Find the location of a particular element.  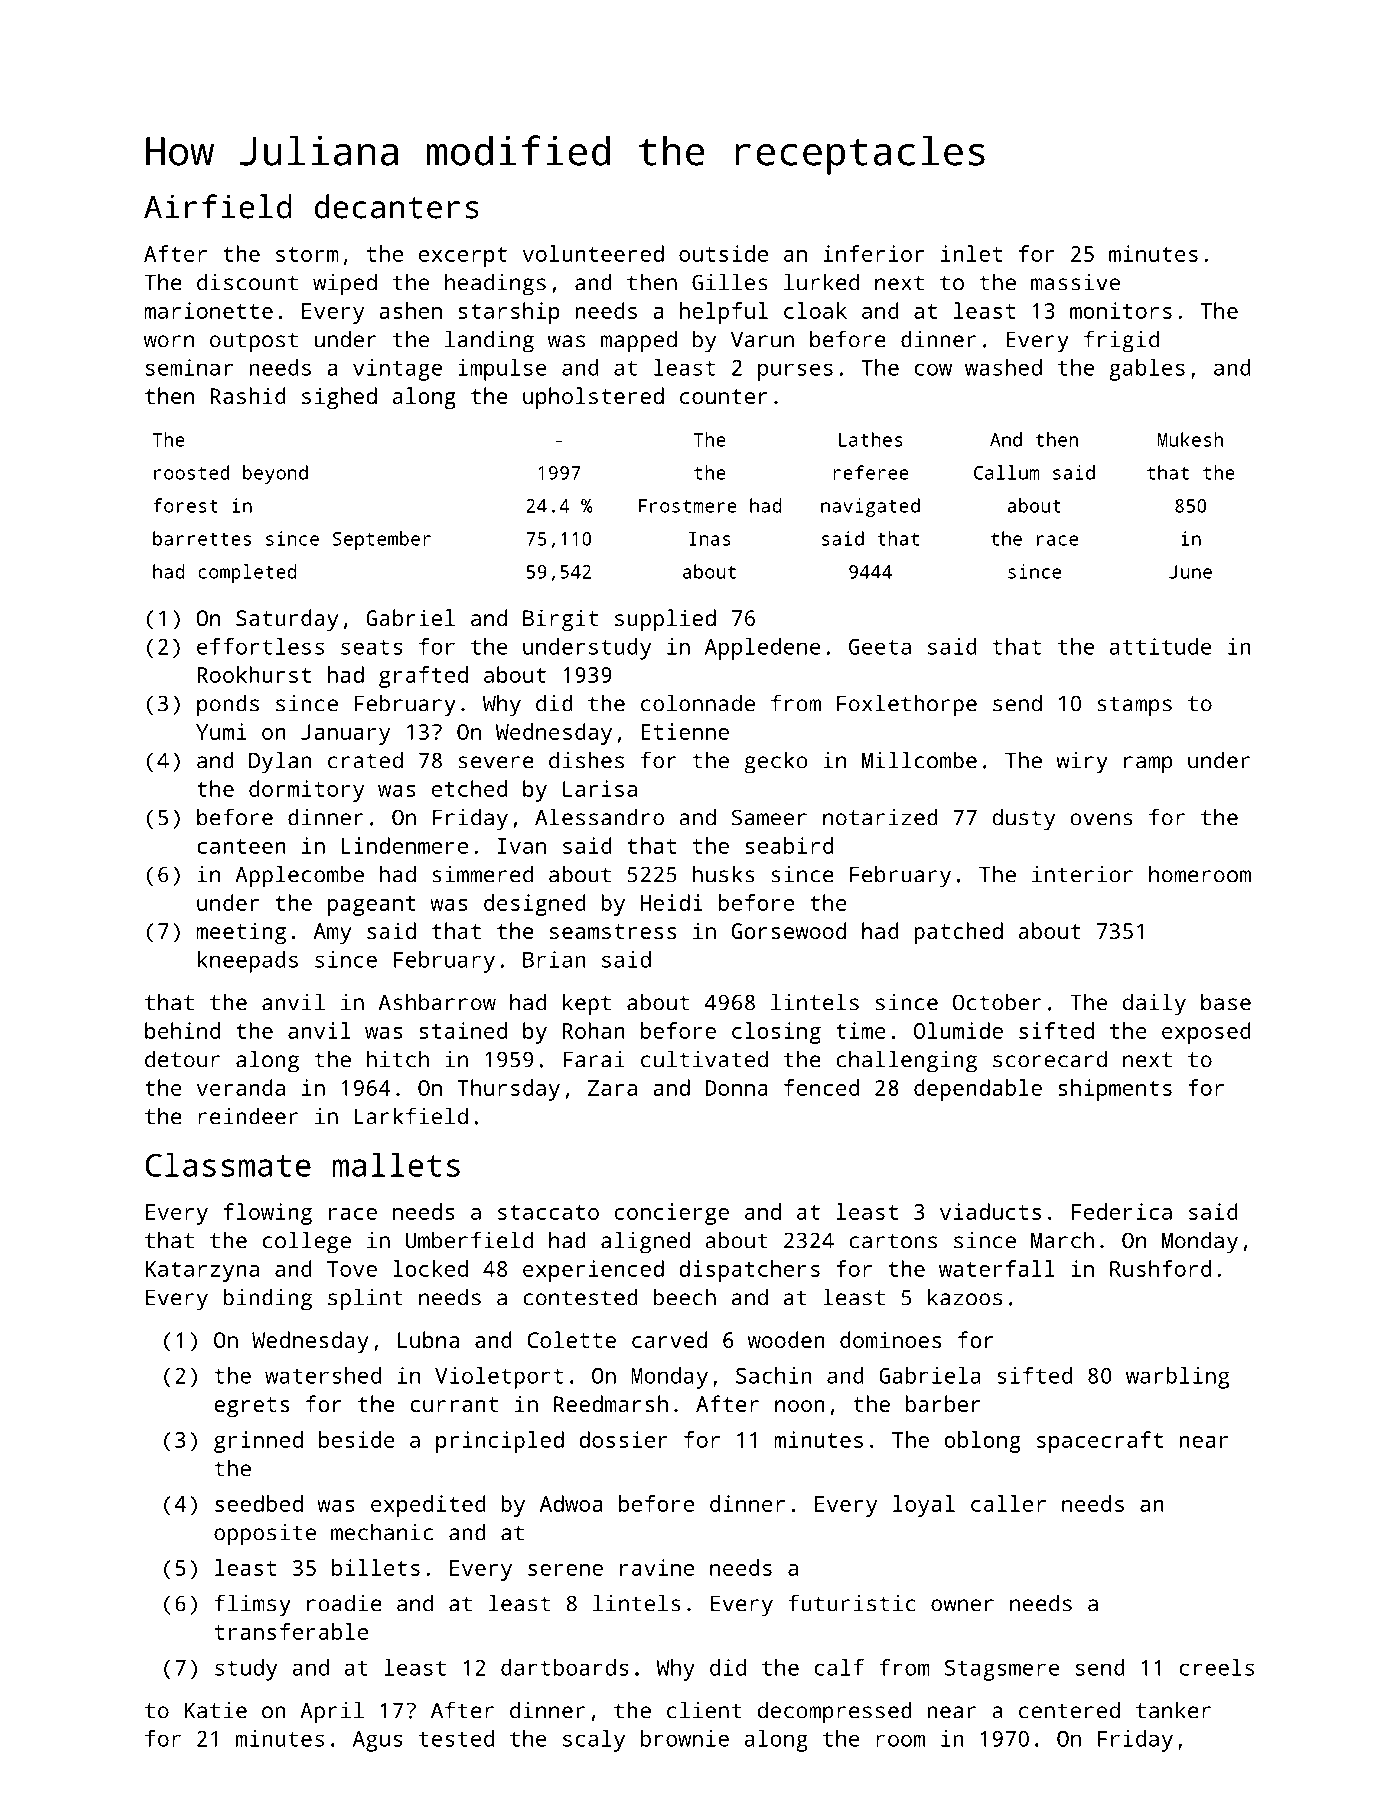

Donna is located at coordinates (736, 1088).
